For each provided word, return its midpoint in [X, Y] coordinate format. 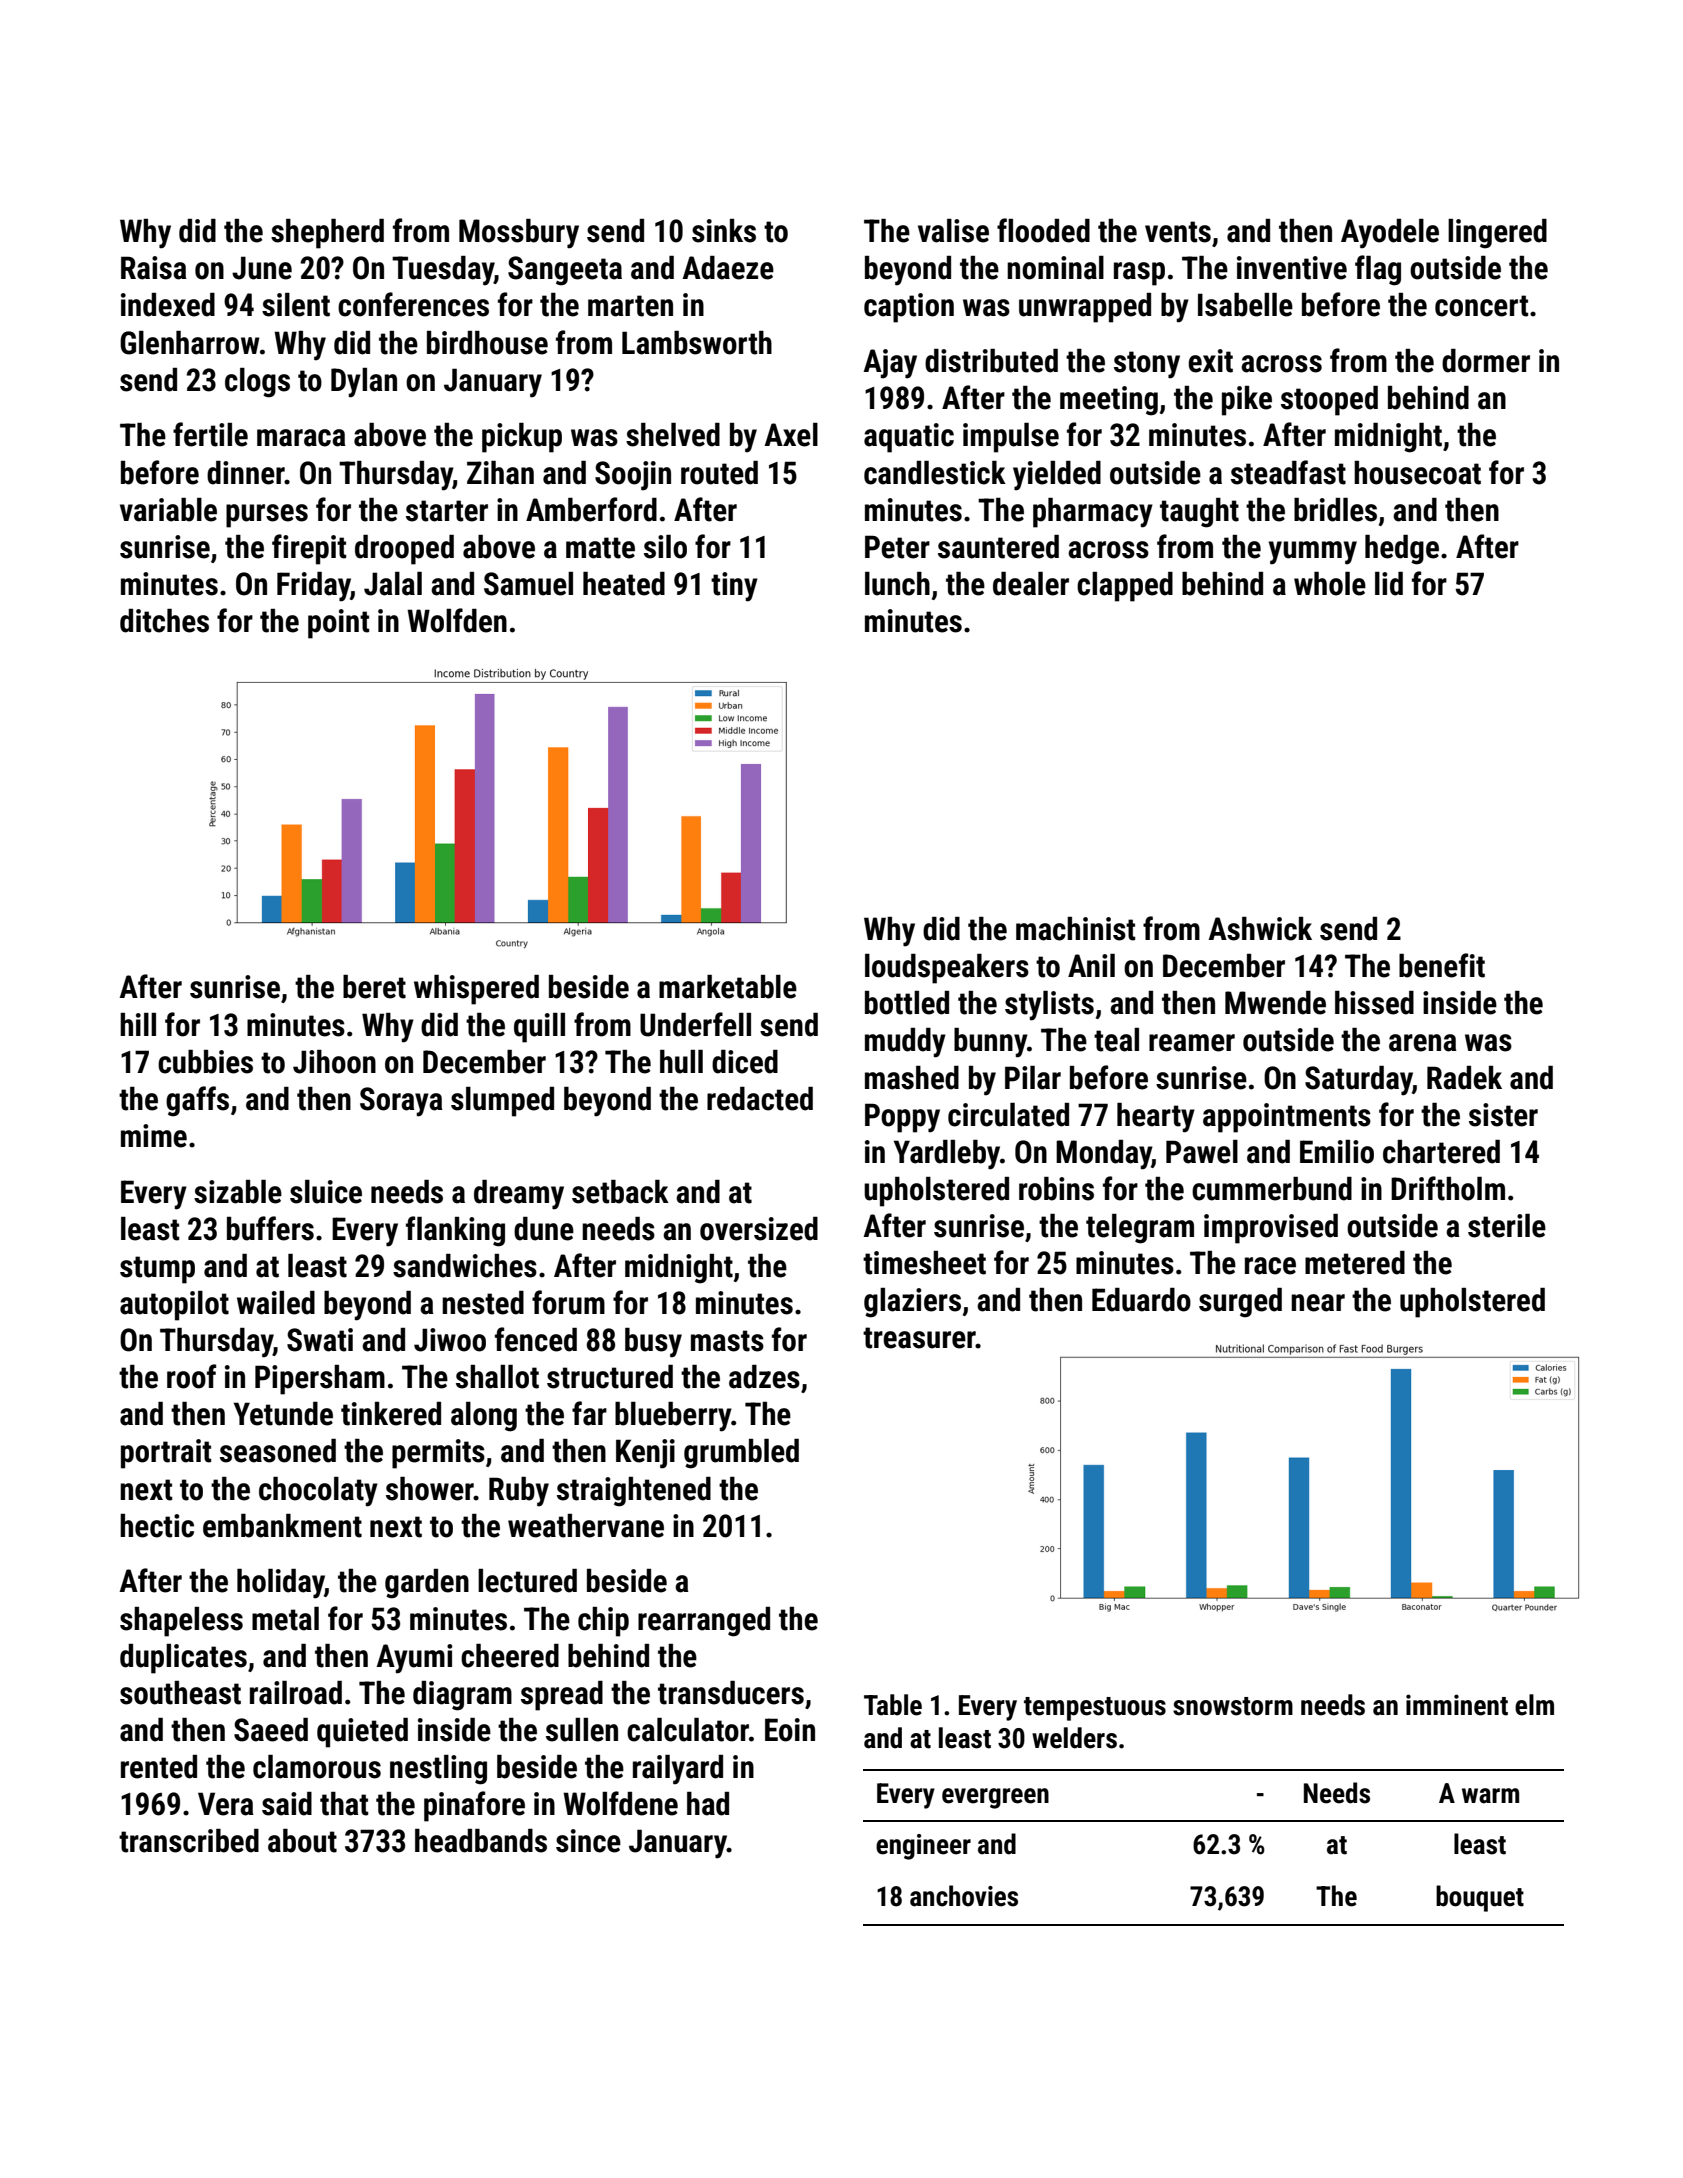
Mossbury [519, 234]
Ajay [890, 364]
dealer [1031, 584]
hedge [1402, 550]
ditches [164, 621]
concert [1481, 306]
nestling [438, 1770]
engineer [923, 1847]
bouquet [1480, 1898]
